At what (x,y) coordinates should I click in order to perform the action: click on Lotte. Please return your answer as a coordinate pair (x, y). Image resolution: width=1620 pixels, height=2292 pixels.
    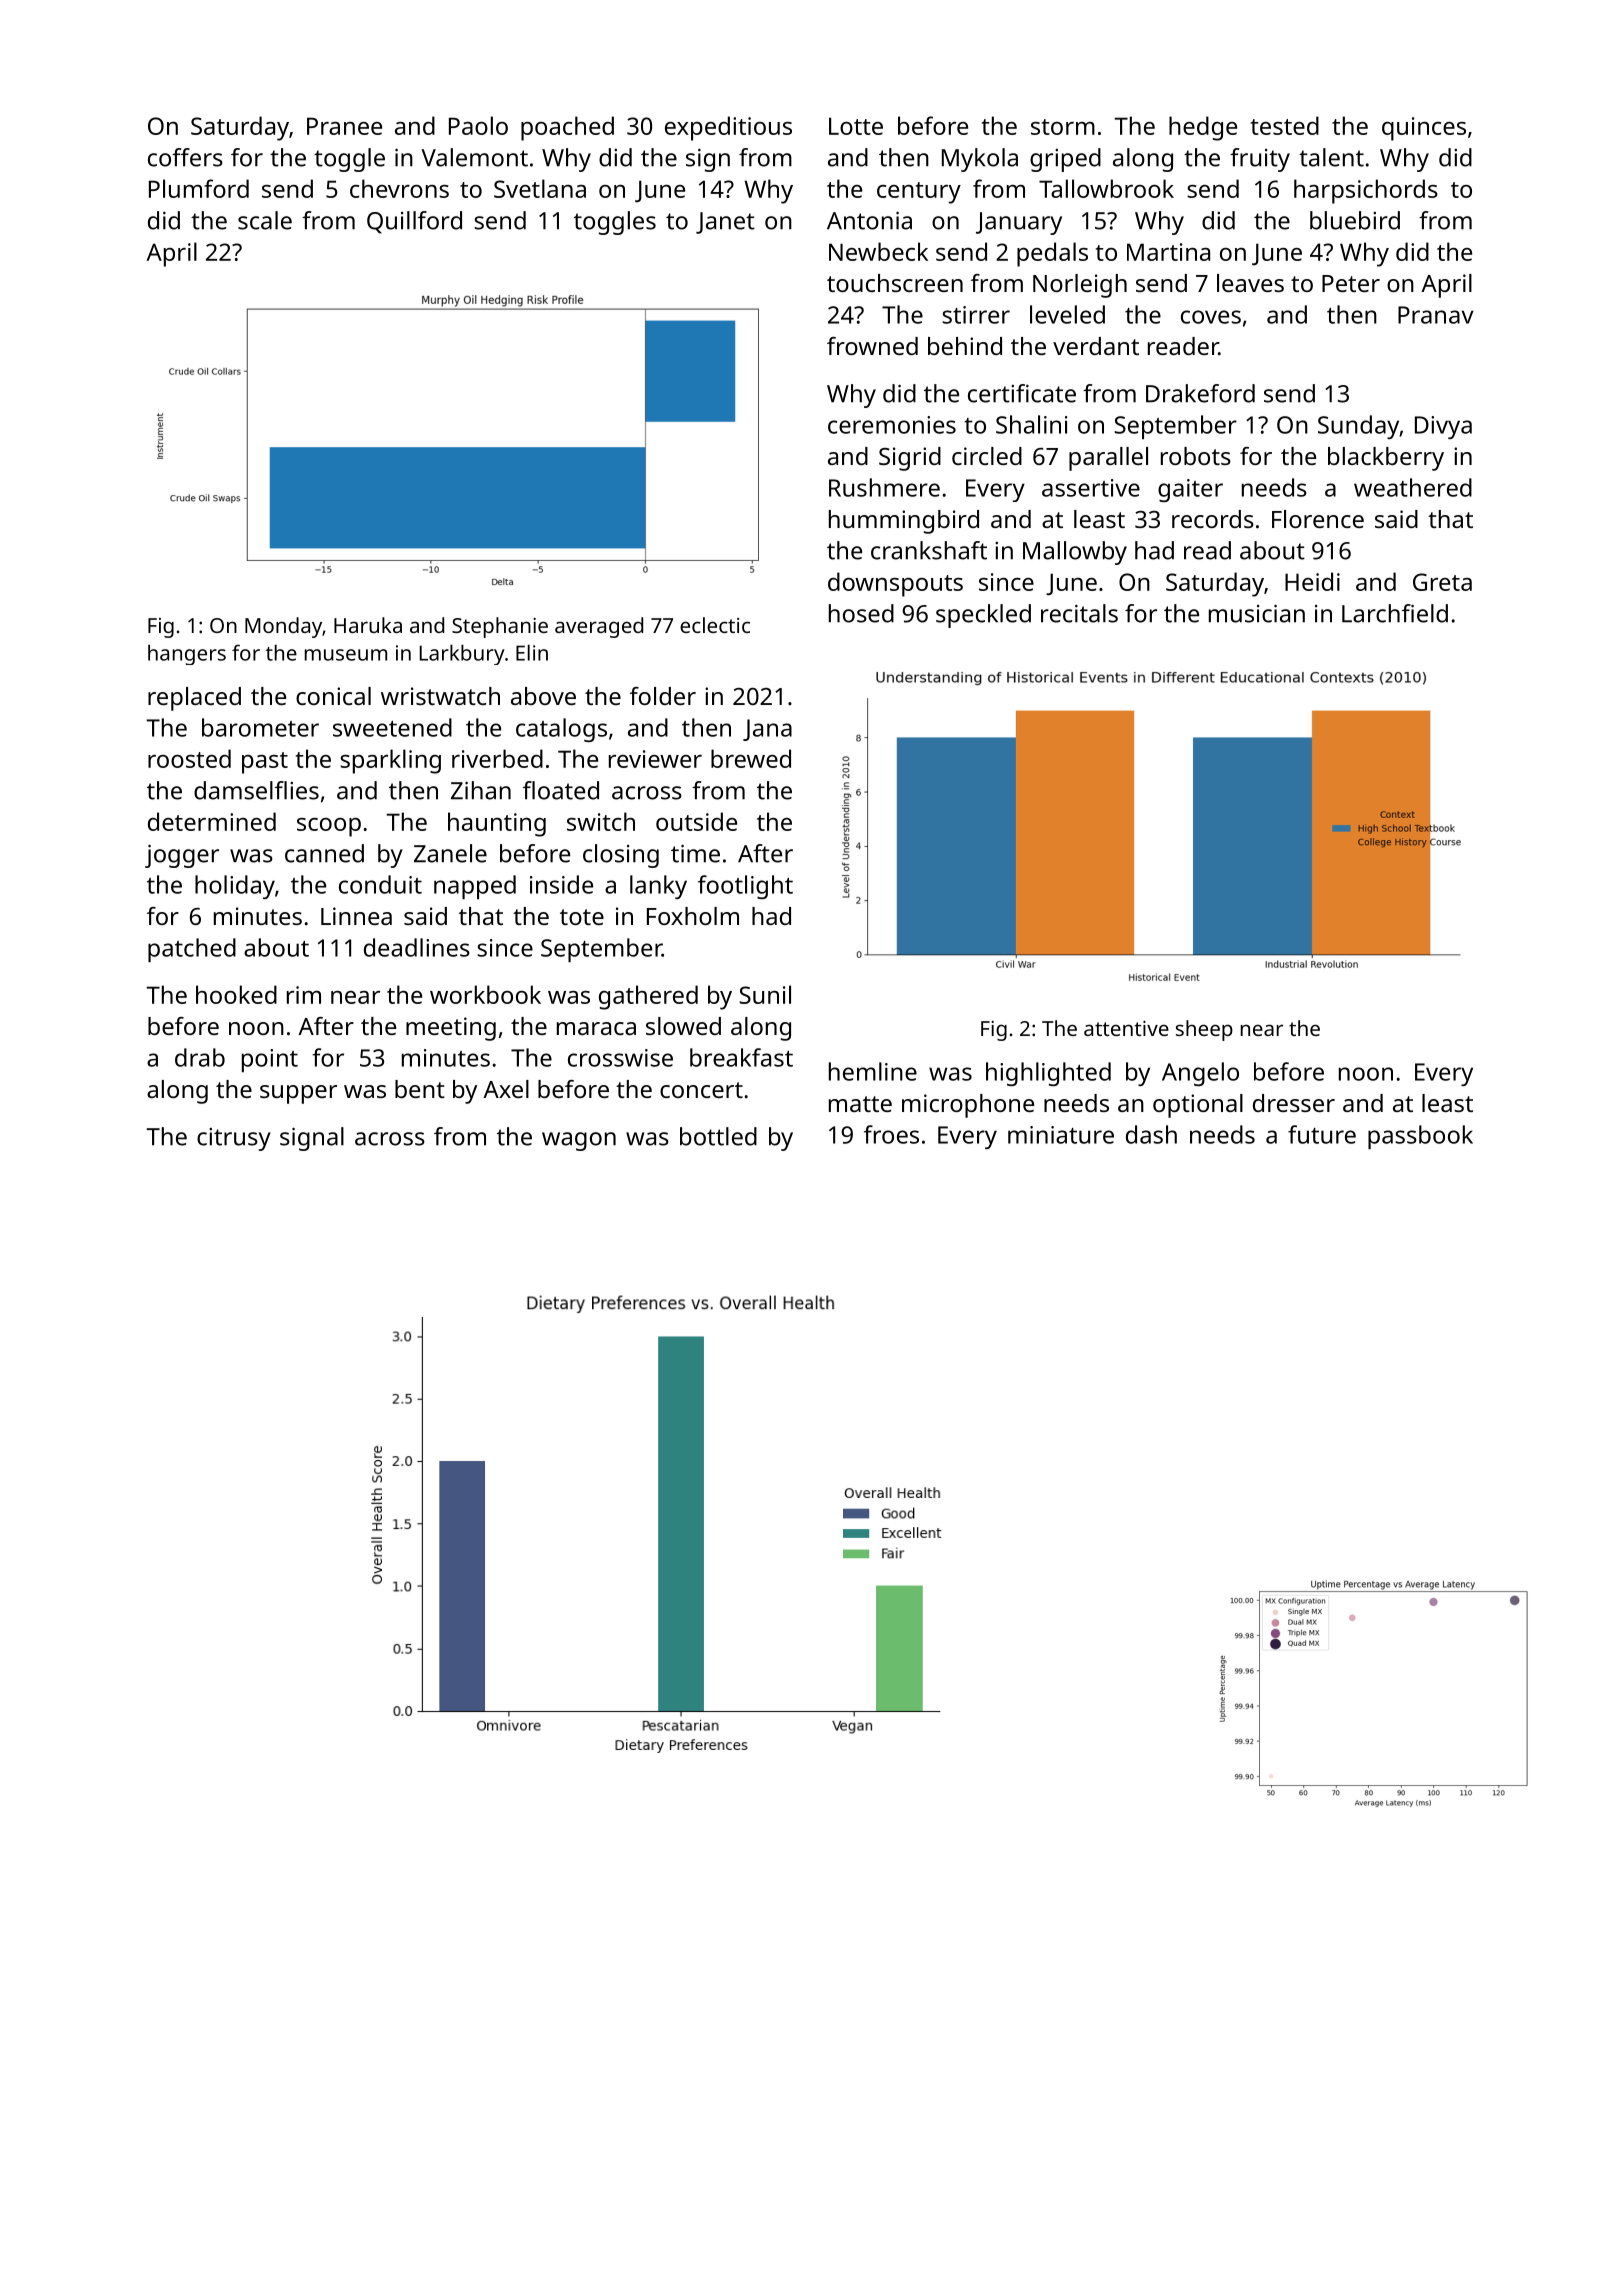
    Looking at the image, I should click on (856, 126).
